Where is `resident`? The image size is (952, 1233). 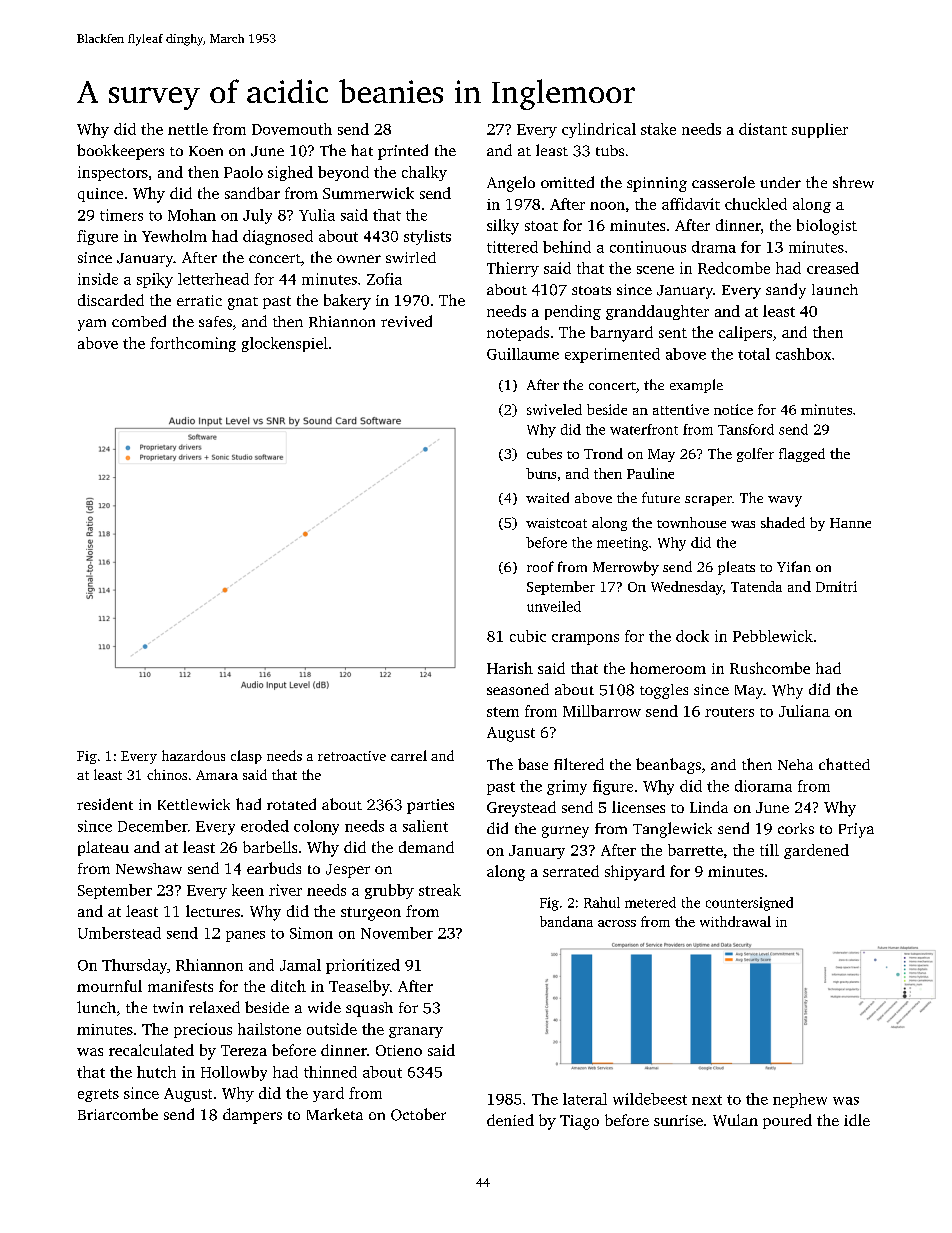 resident is located at coordinates (105, 804).
